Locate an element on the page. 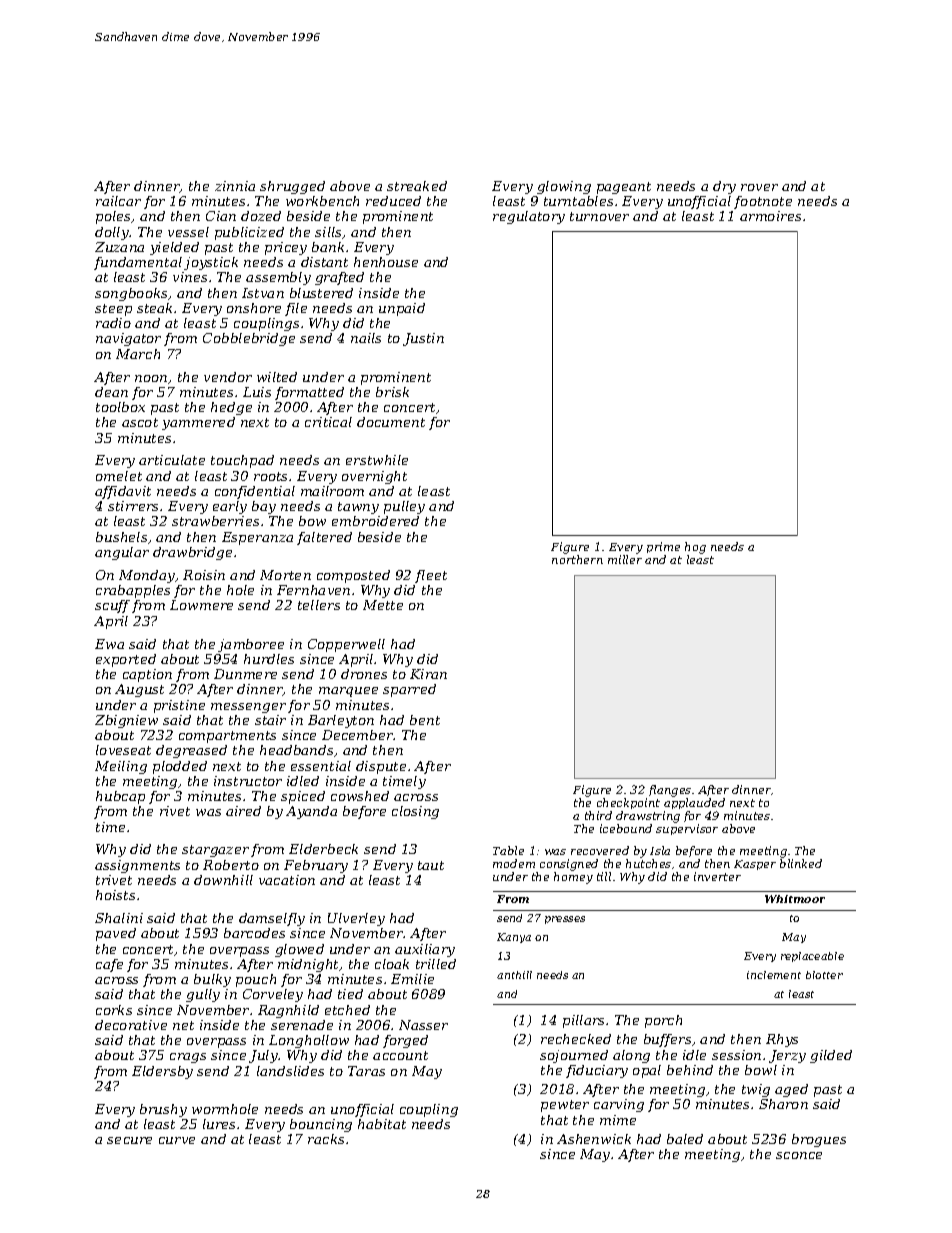 Image resolution: width=952 pixels, height=1233 pixels. pouch is located at coordinates (256, 980).
